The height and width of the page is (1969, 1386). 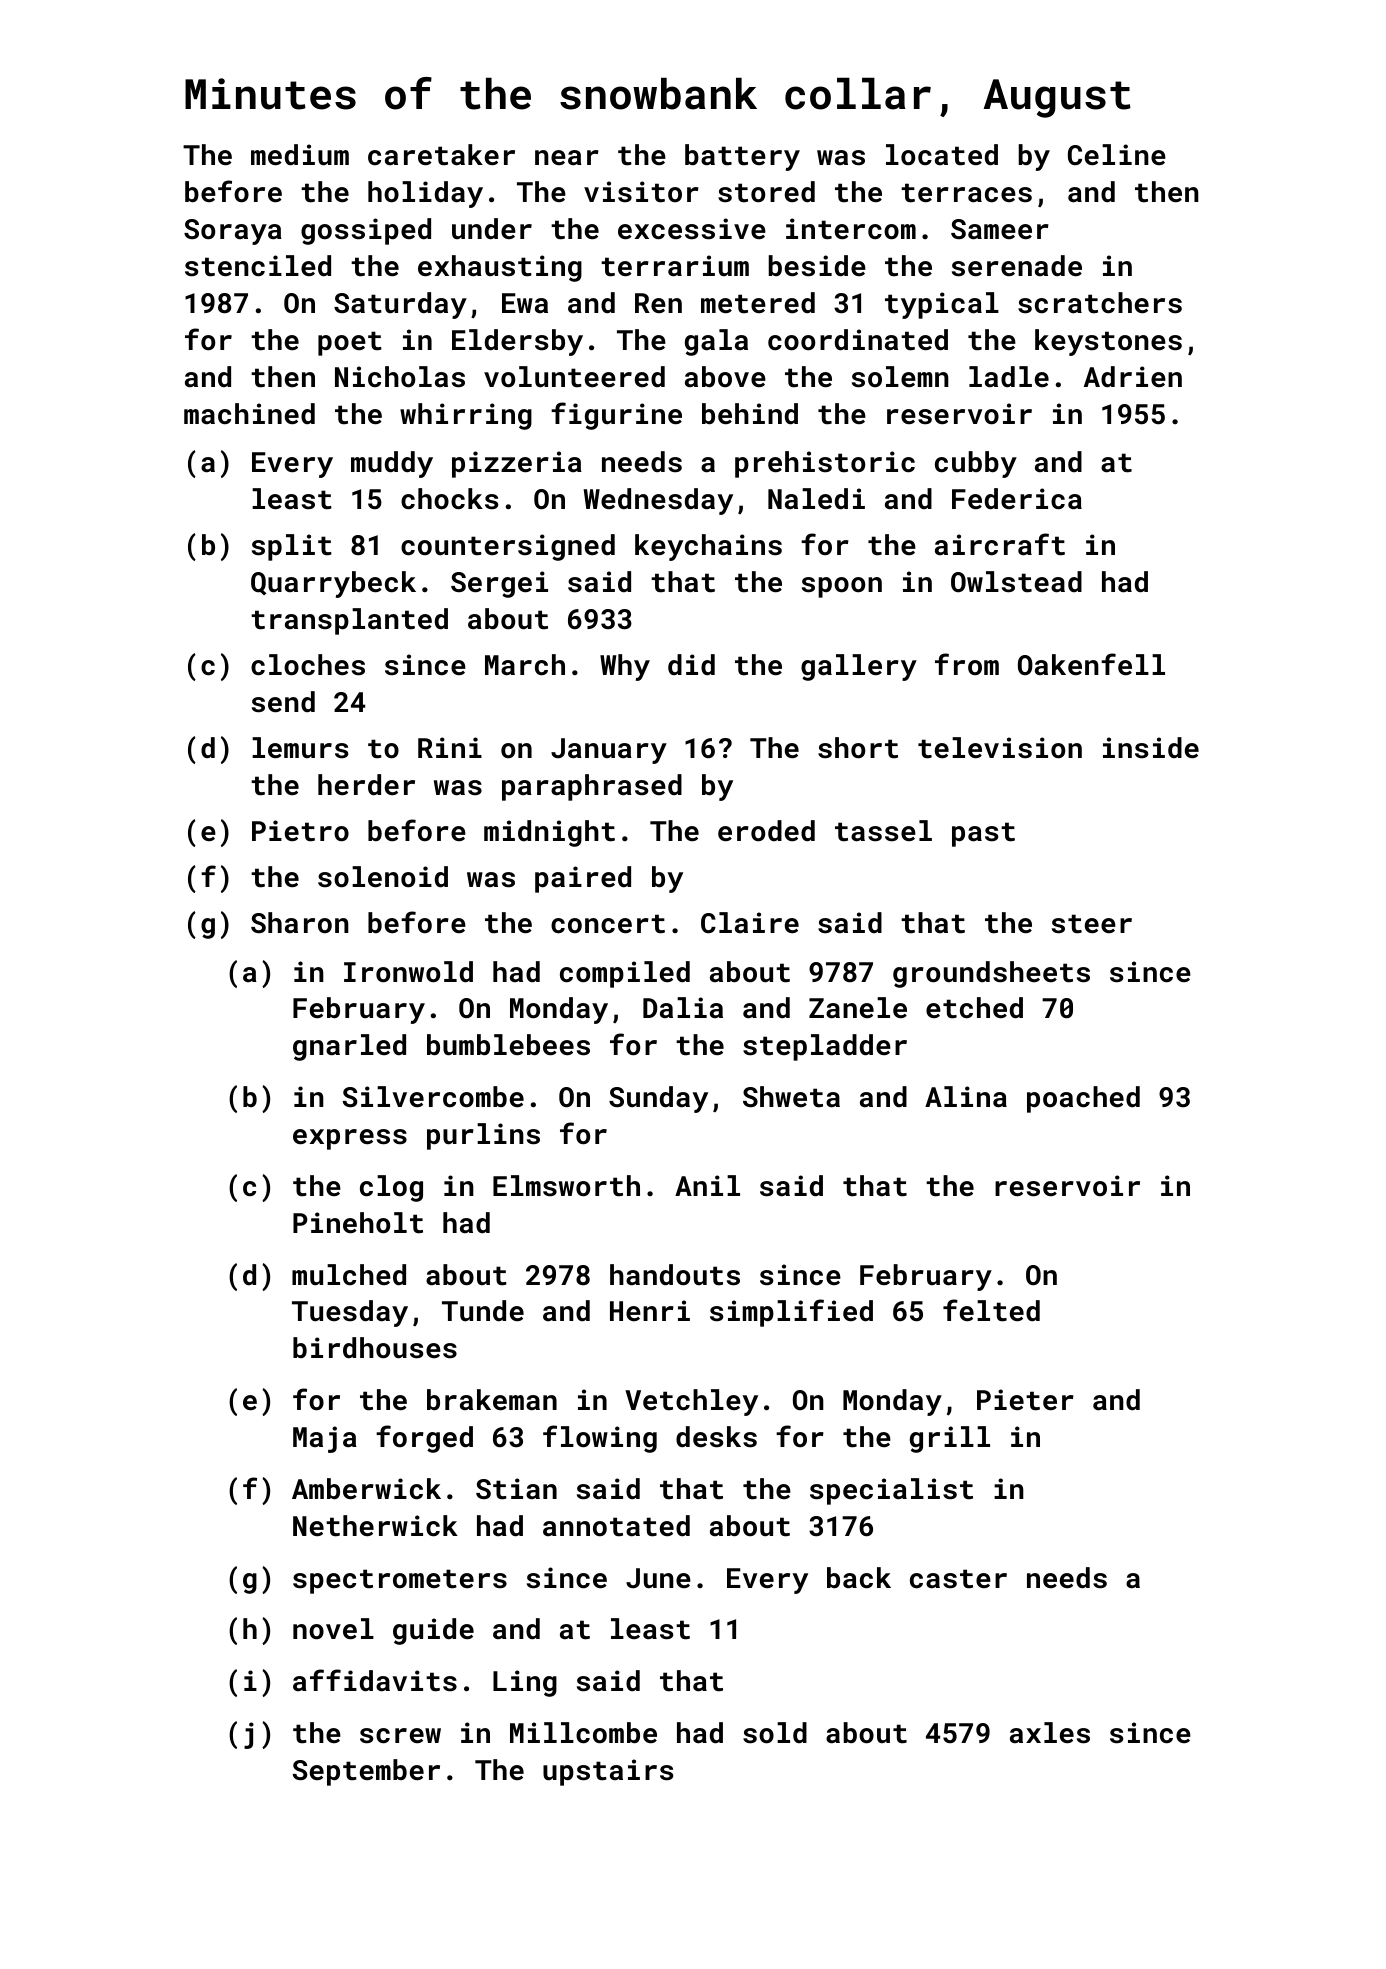 I want to click on transplanted, so click(x=349, y=621).
